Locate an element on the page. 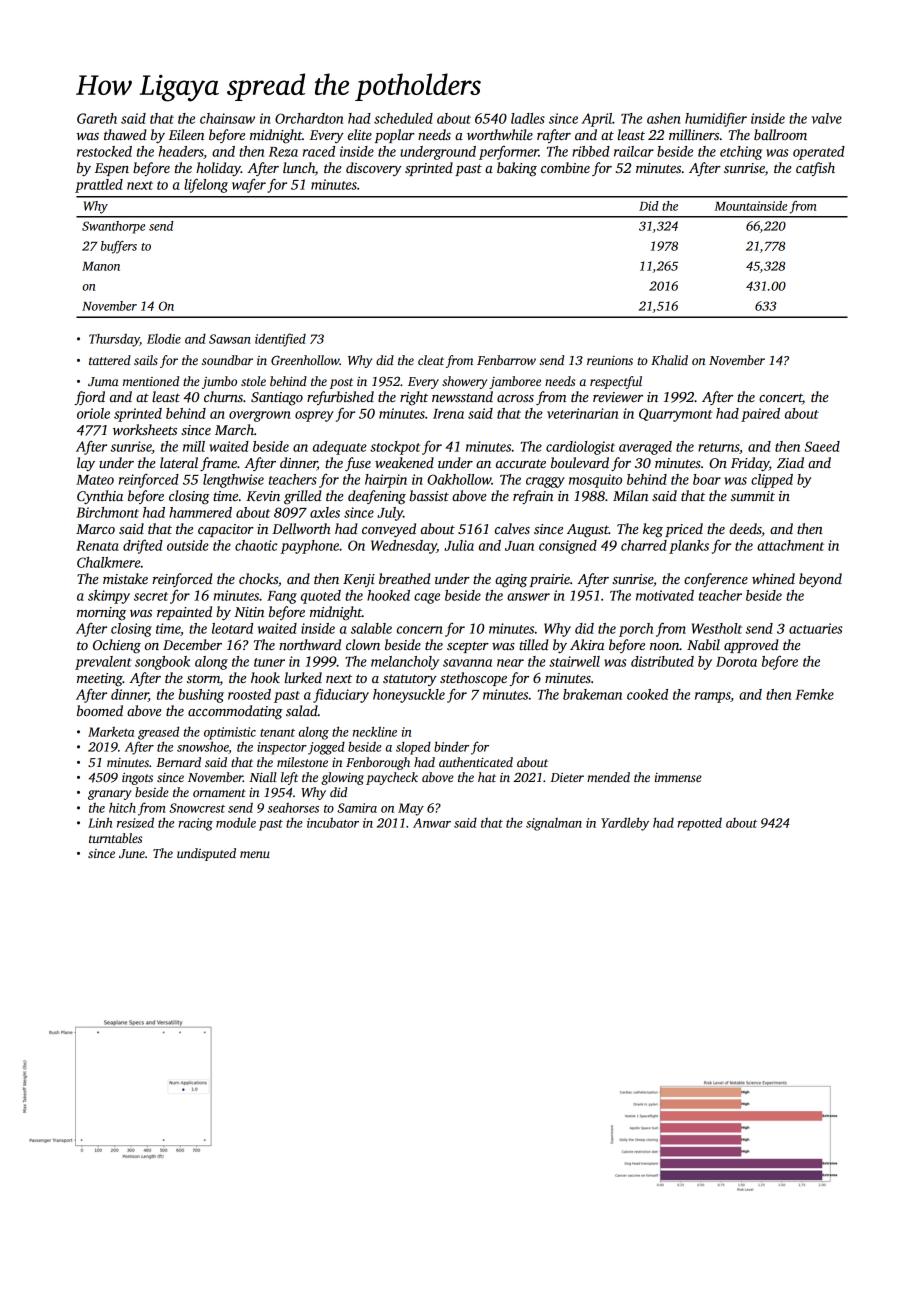 The width and height of the image is (924, 1308). Khalid is located at coordinates (669, 360).
